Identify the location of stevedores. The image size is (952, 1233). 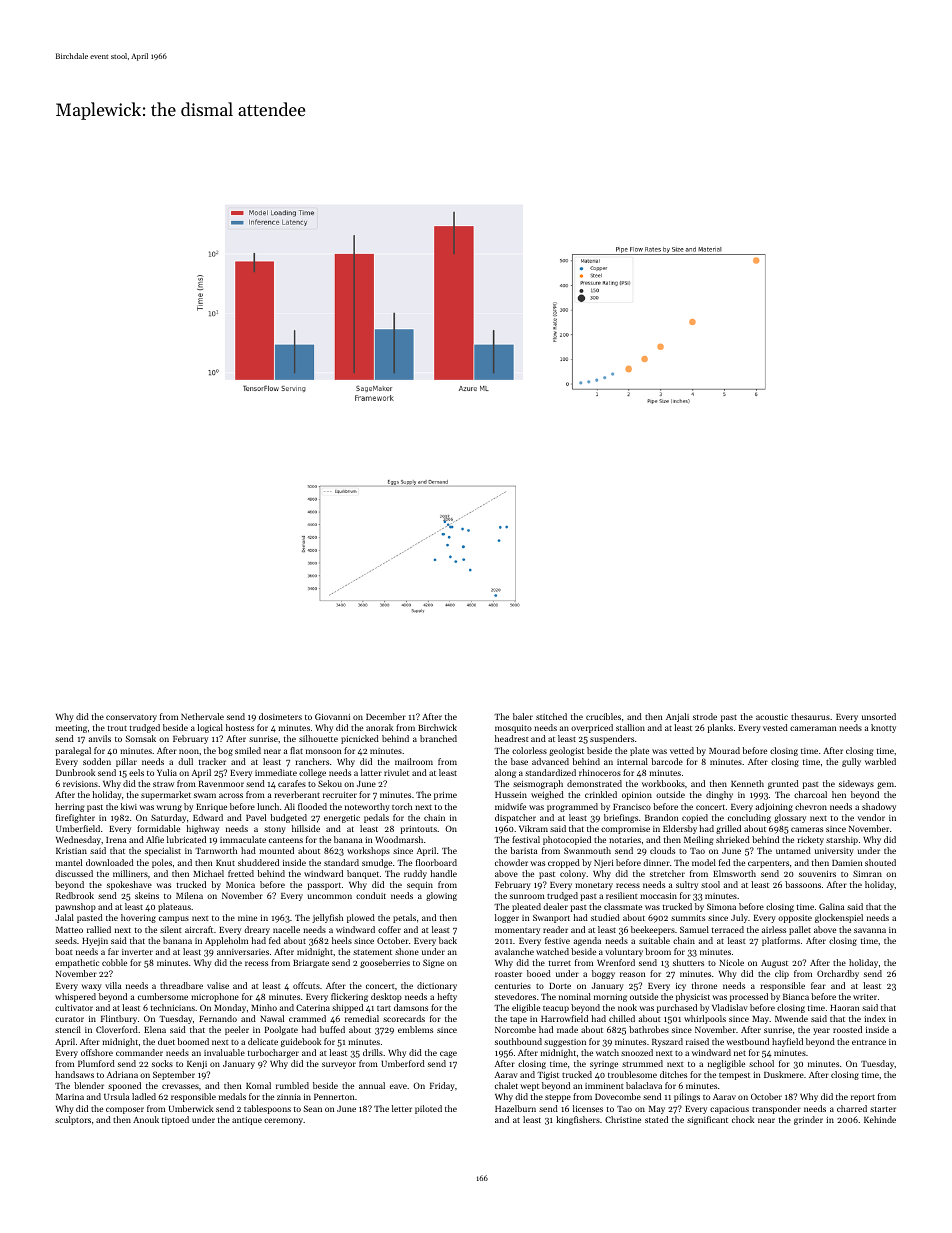
(515, 996).
